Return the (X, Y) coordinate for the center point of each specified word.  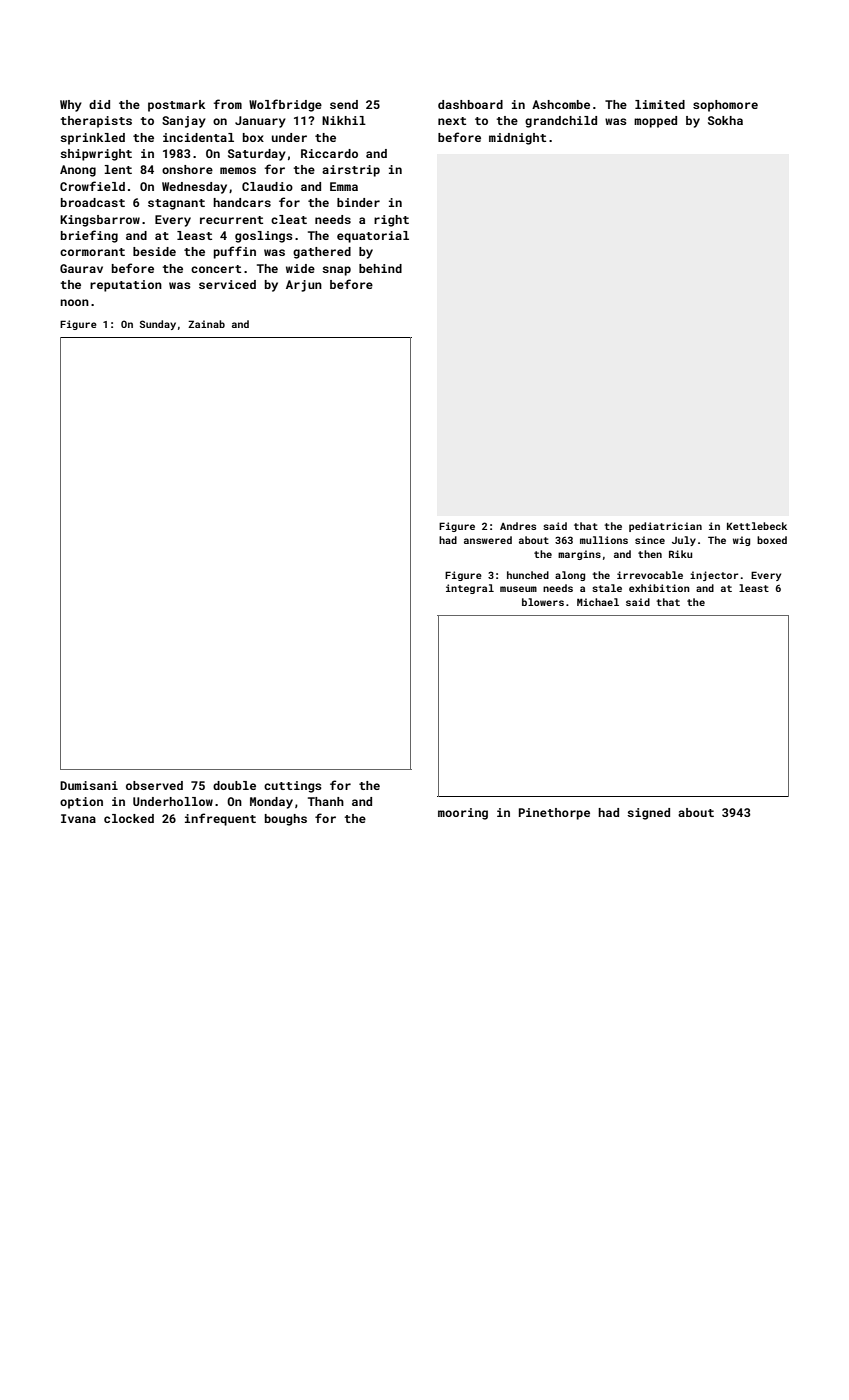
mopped (655, 122)
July (684, 541)
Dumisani (89, 785)
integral (470, 589)
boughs (286, 820)
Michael (598, 602)
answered (488, 540)
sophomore (725, 106)
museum (518, 589)
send (344, 104)
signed (648, 814)
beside (154, 251)
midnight (517, 139)
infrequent (220, 819)
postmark (176, 106)
